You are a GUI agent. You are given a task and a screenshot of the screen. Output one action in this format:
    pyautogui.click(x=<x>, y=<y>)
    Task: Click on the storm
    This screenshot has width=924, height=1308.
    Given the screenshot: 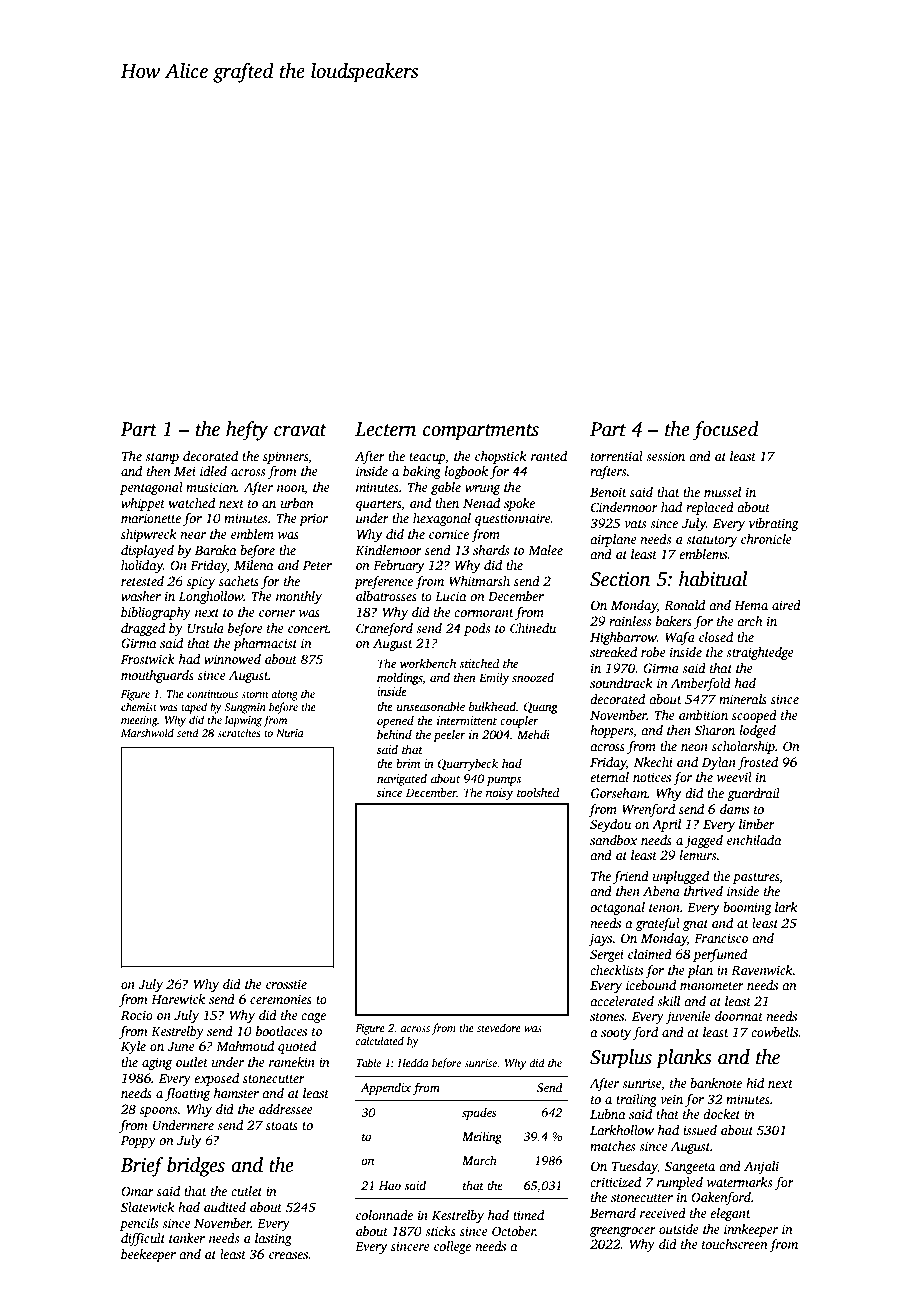 What is the action you would take?
    pyautogui.click(x=254, y=694)
